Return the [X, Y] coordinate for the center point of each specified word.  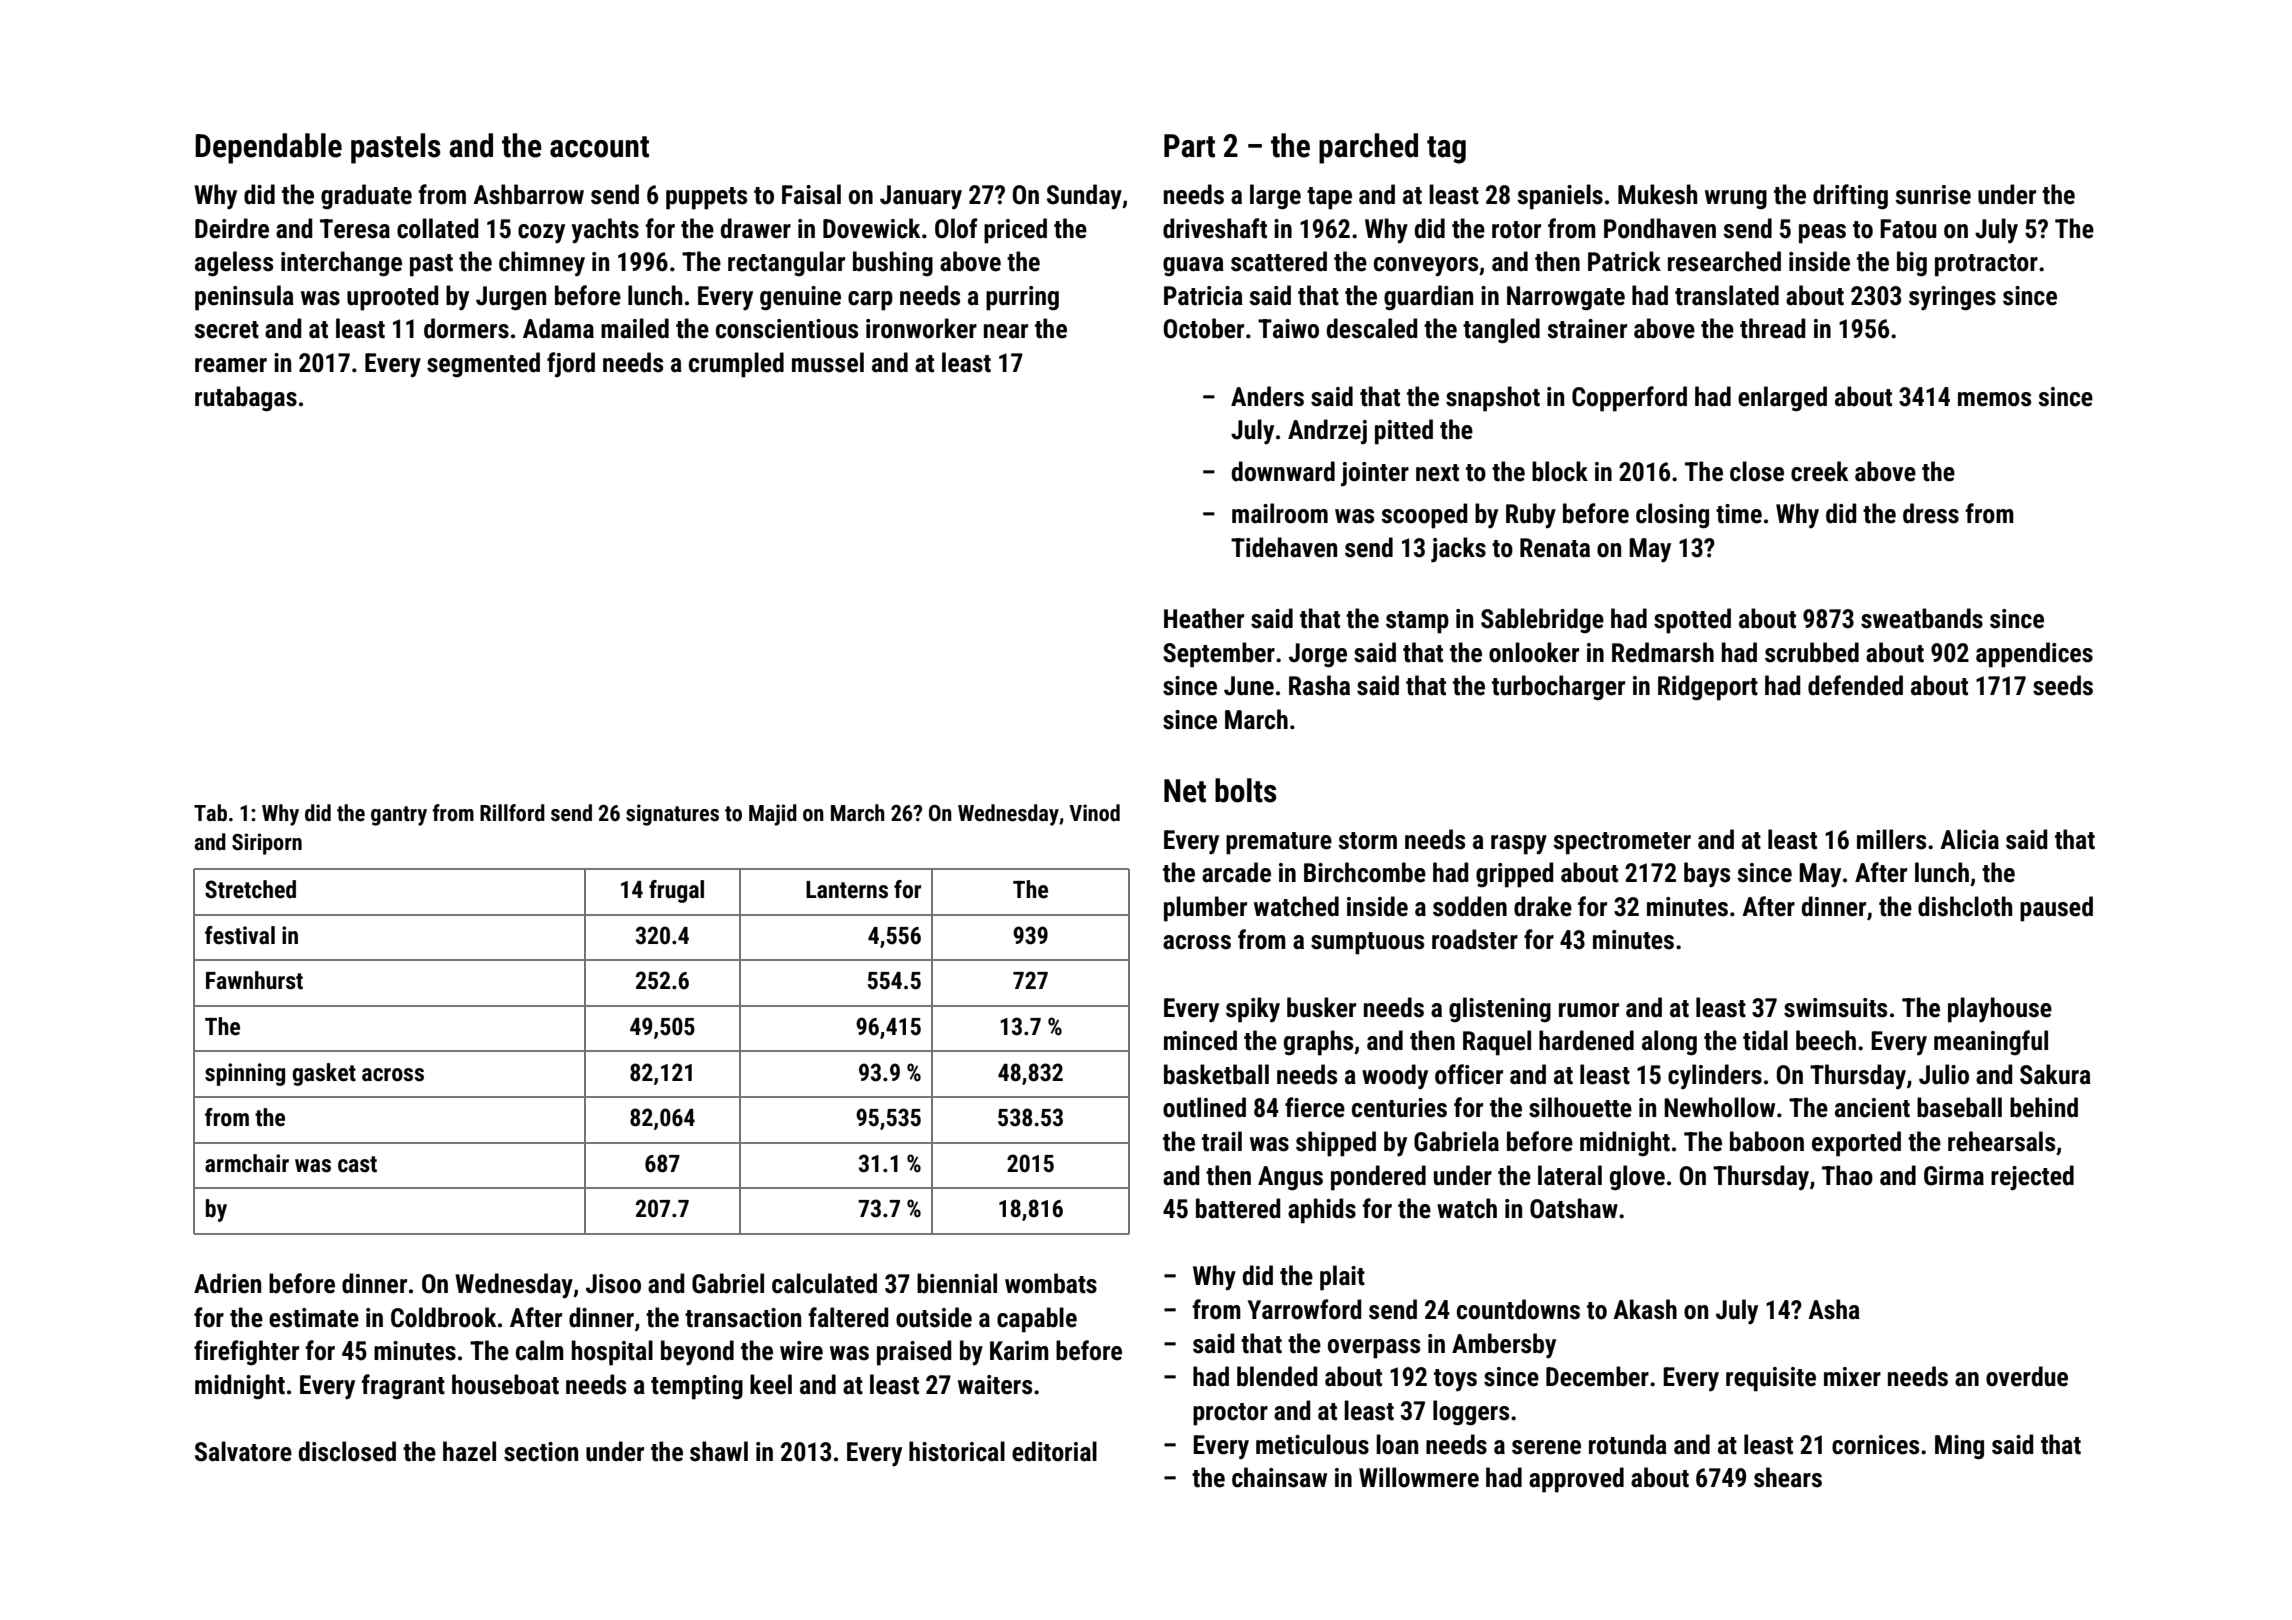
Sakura [2055, 1074]
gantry [399, 816]
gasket [324, 1074]
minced [1200, 1040]
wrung [1736, 200]
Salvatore [243, 1451]
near [1006, 331]
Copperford [1629, 399]
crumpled [736, 365]
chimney [542, 264]
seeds [2063, 685]
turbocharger [1558, 688]
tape [1329, 198]
